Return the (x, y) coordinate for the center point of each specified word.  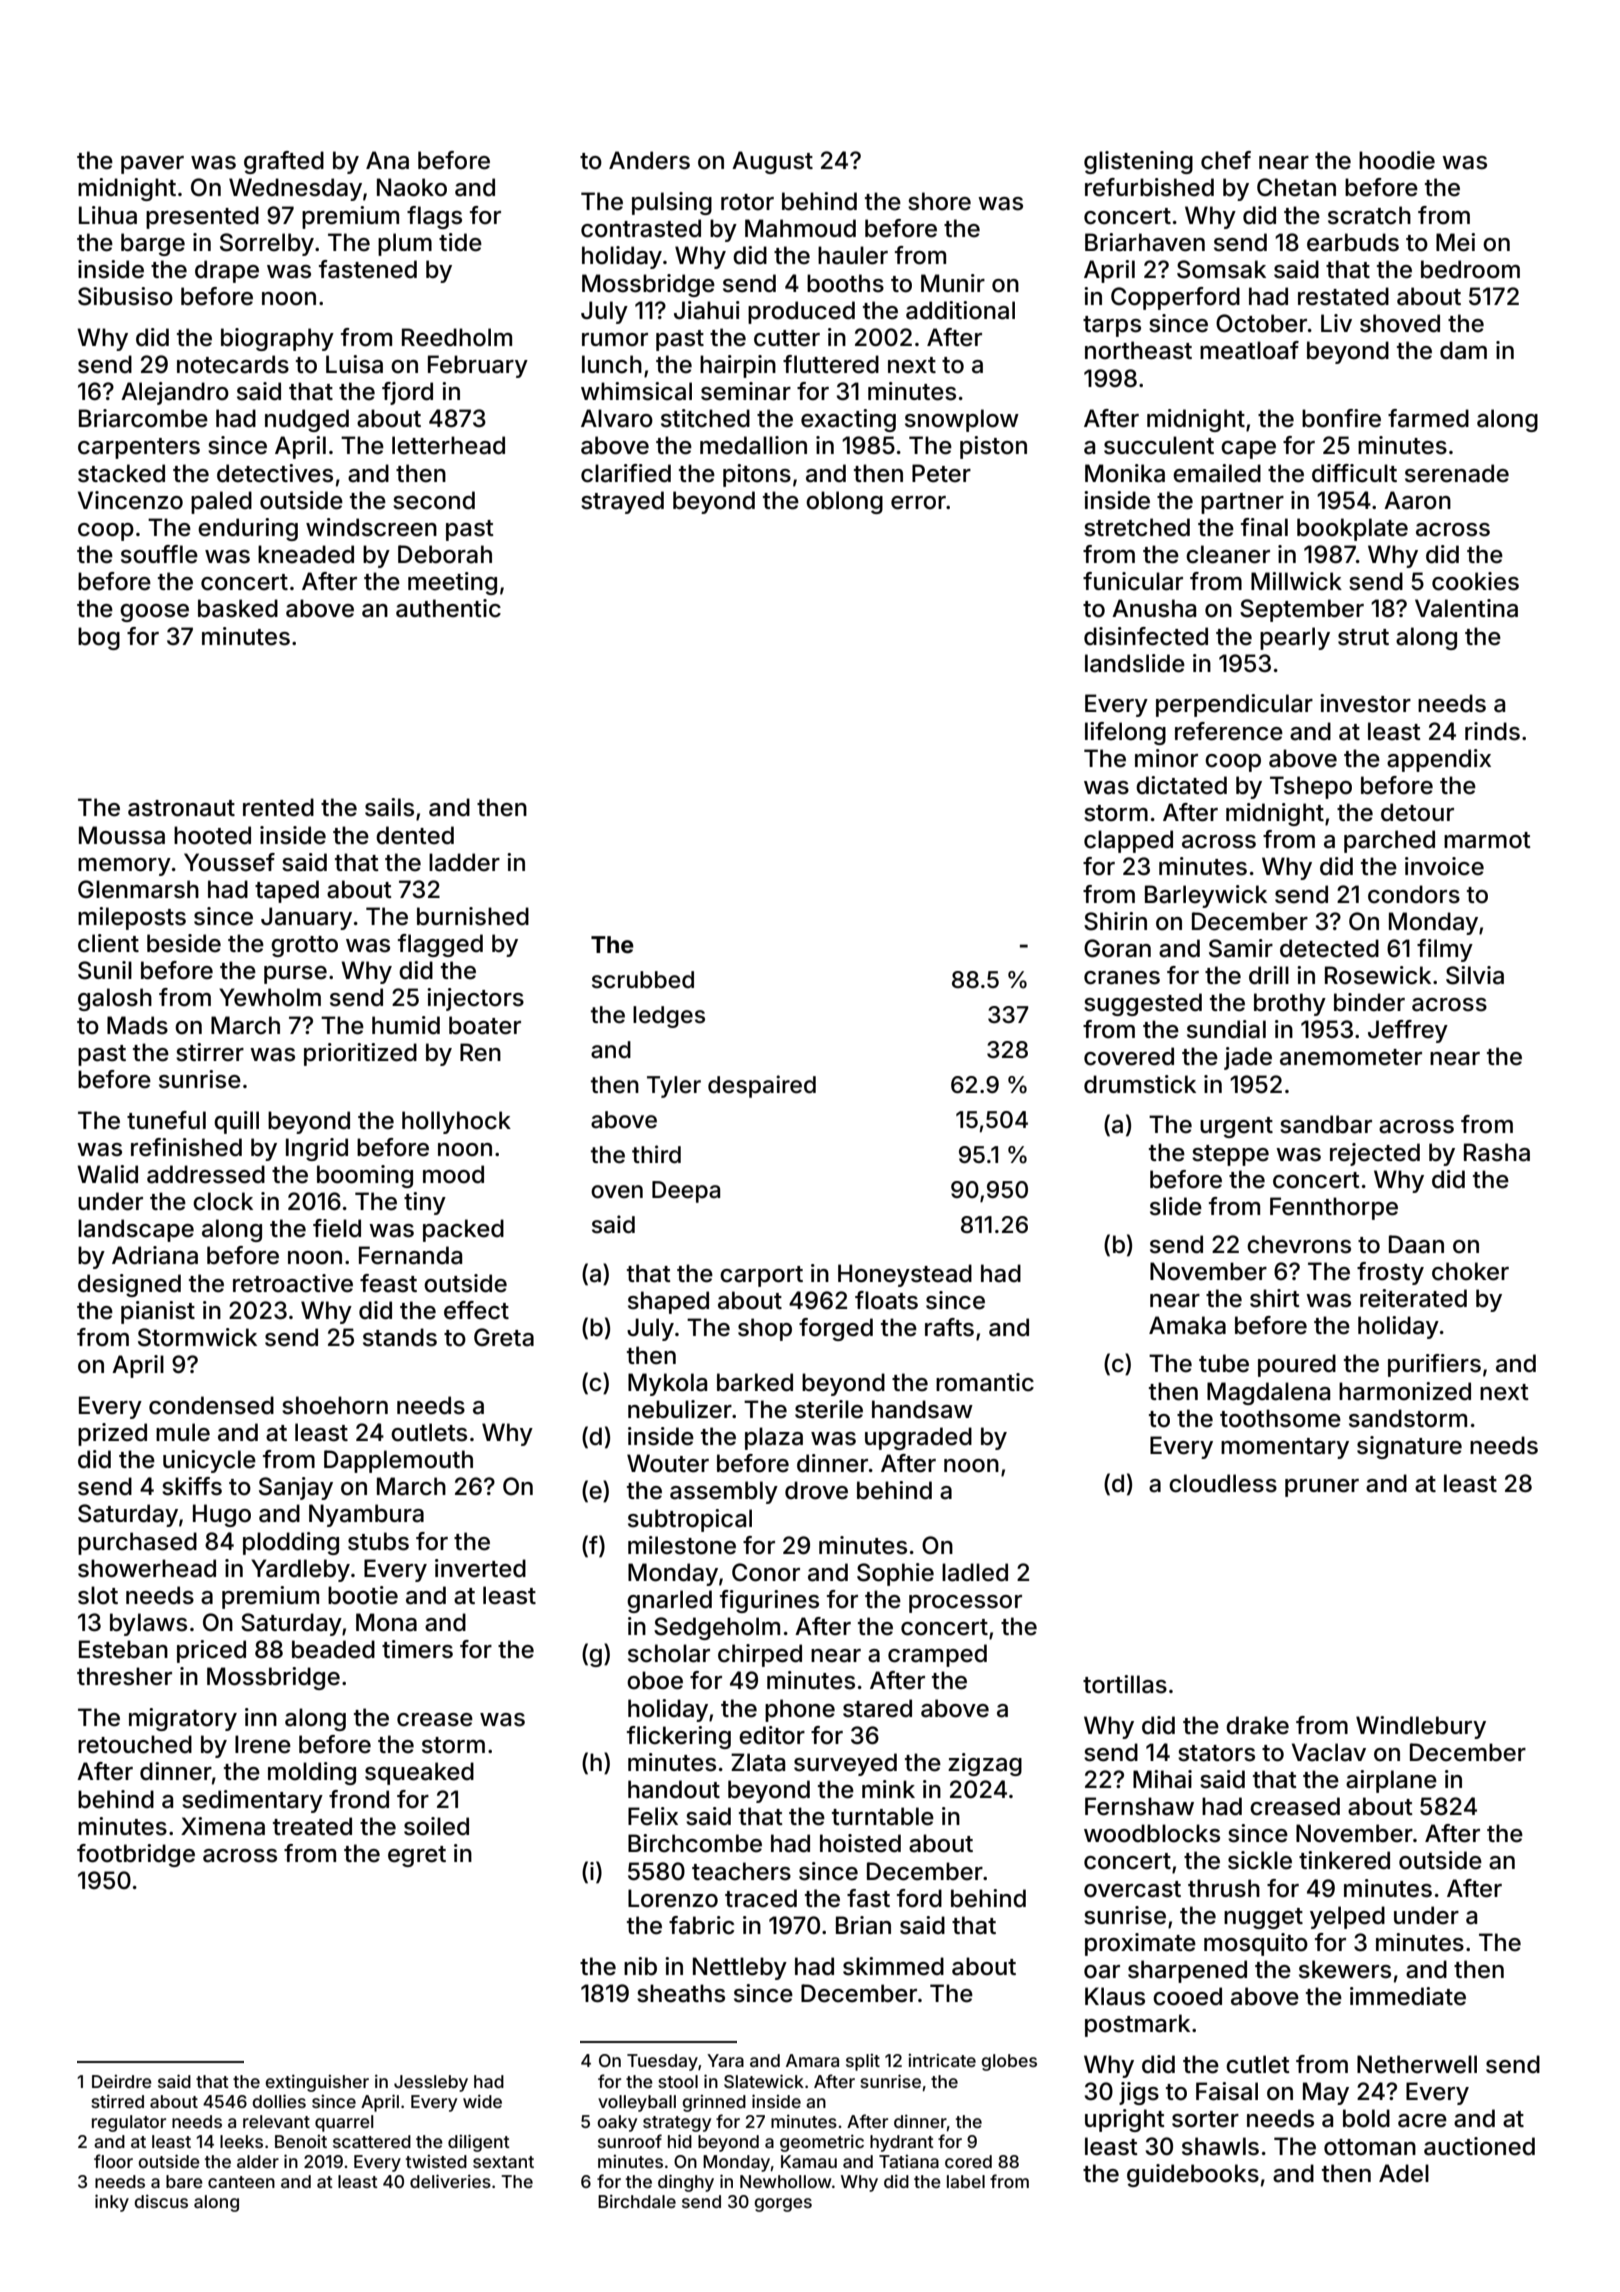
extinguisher (317, 2083)
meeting (452, 583)
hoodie (1397, 160)
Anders (649, 160)
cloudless (1223, 1483)
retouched (135, 1744)
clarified (626, 473)
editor (772, 1735)
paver (152, 165)
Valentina (1466, 608)
